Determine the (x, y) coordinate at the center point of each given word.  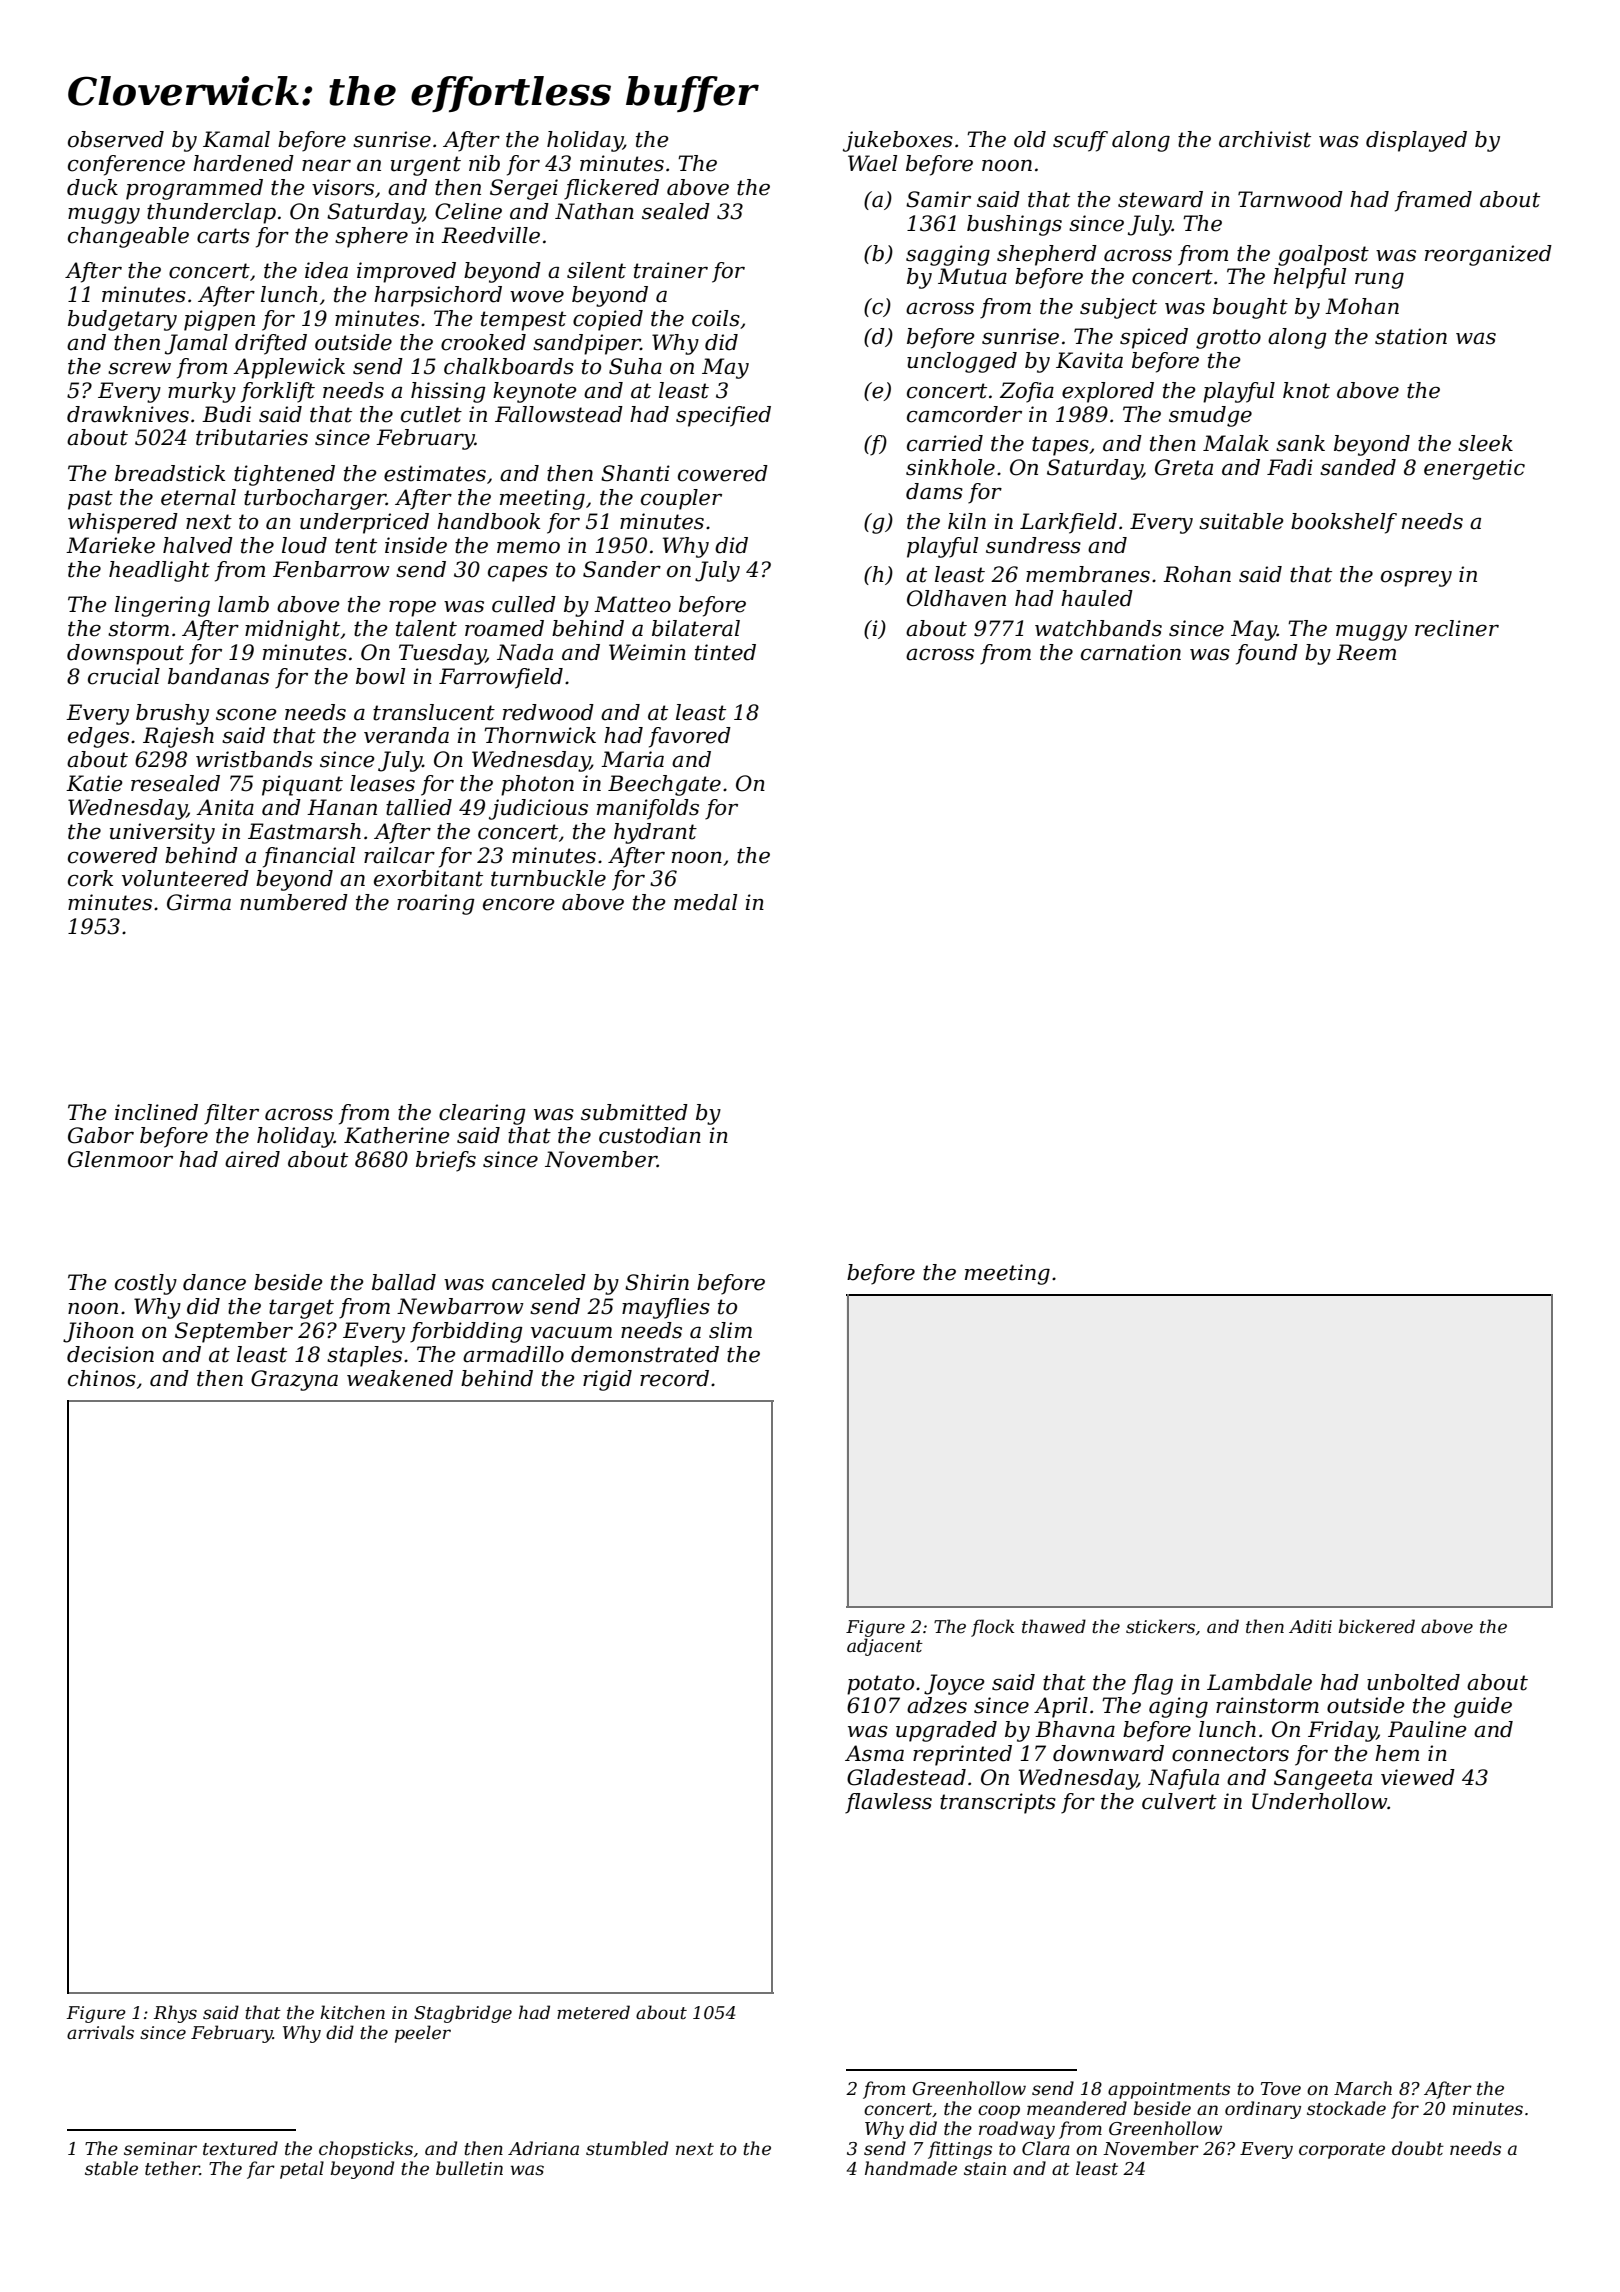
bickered (1376, 1626)
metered (593, 2012)
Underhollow (1320, 1801)
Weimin (647, 652)
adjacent (885, 1647)
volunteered (185, 878)
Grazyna (294, 1380)
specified (723, 416)
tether (172, 2168)
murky (202, 392)
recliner (1457, 628)
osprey (1416, 579)
